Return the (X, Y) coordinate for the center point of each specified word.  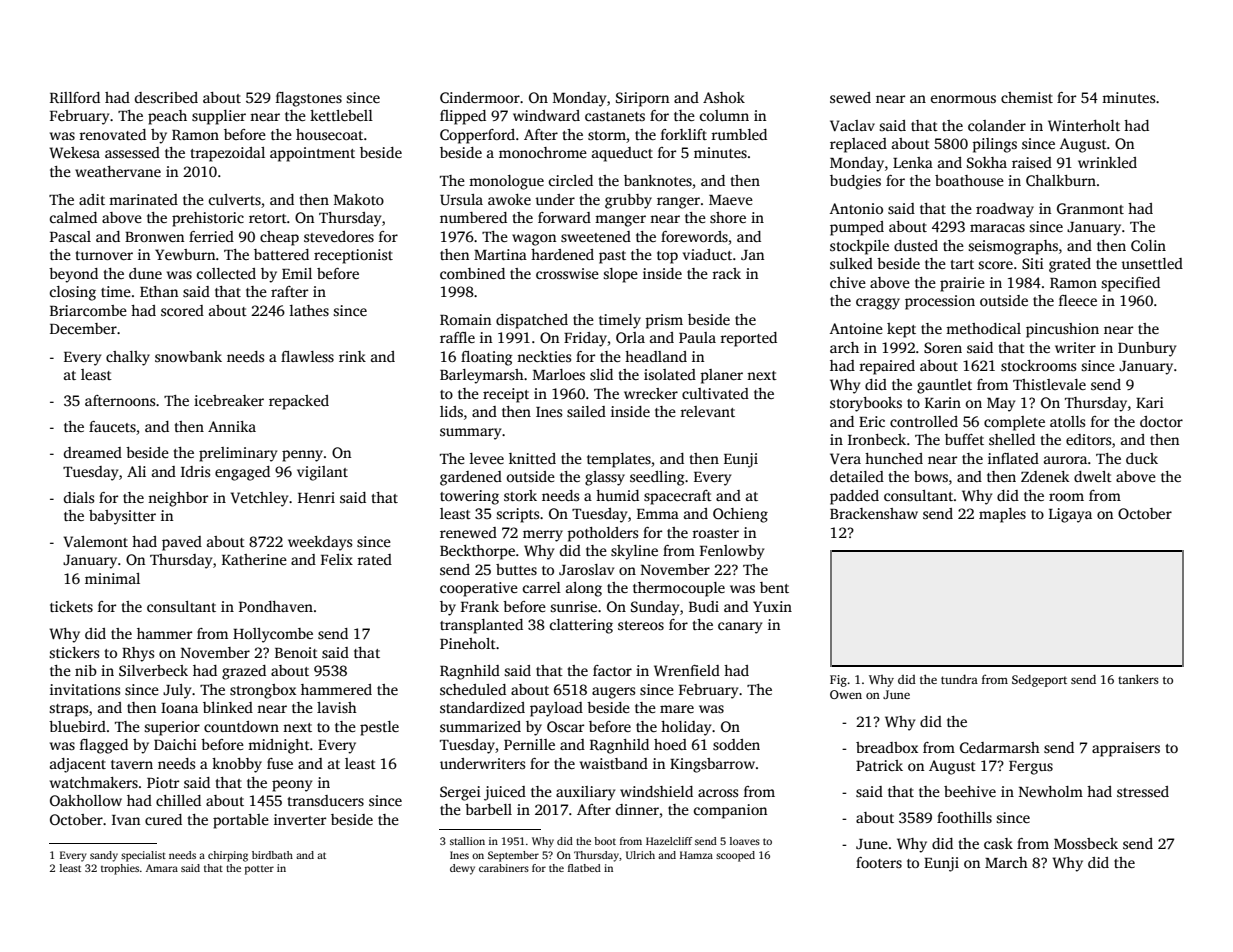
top (667, 257)
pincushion (1062, 330)
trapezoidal (228, 154)
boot (605, 841)
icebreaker (229, 400)
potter (259, 870)
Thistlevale (1049, 384)
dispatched (532, 321)
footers (879, 862)
